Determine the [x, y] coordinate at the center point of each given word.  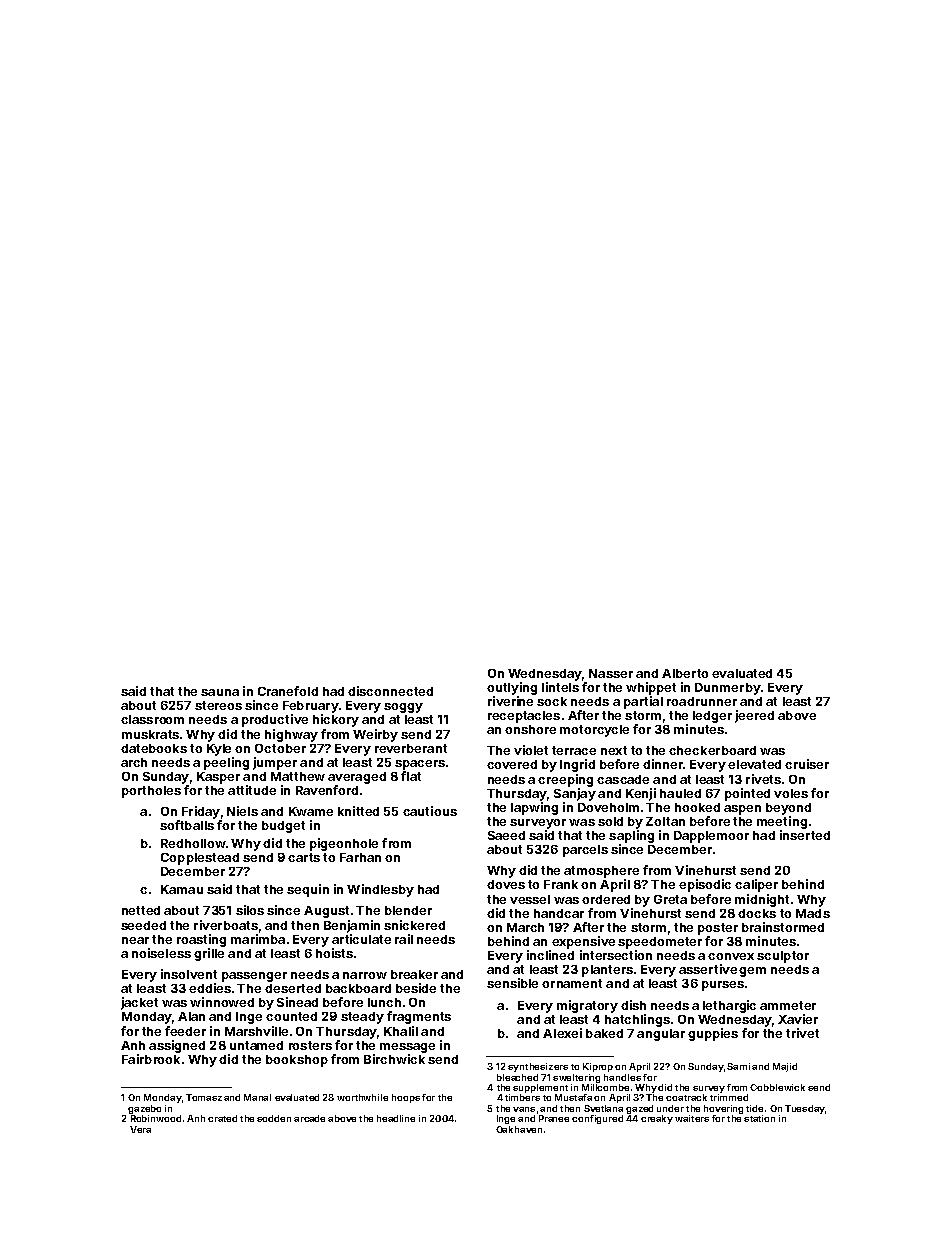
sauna [220, 692]
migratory [587, 1006]
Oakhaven [519, 1129]
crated [222, 1118]
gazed [639, 1109]
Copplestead [200, 859]
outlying [512, 688]
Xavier [798, 1019]
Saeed [506, 835]
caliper [756, 885]
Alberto [685, 673]
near [135, 940]
